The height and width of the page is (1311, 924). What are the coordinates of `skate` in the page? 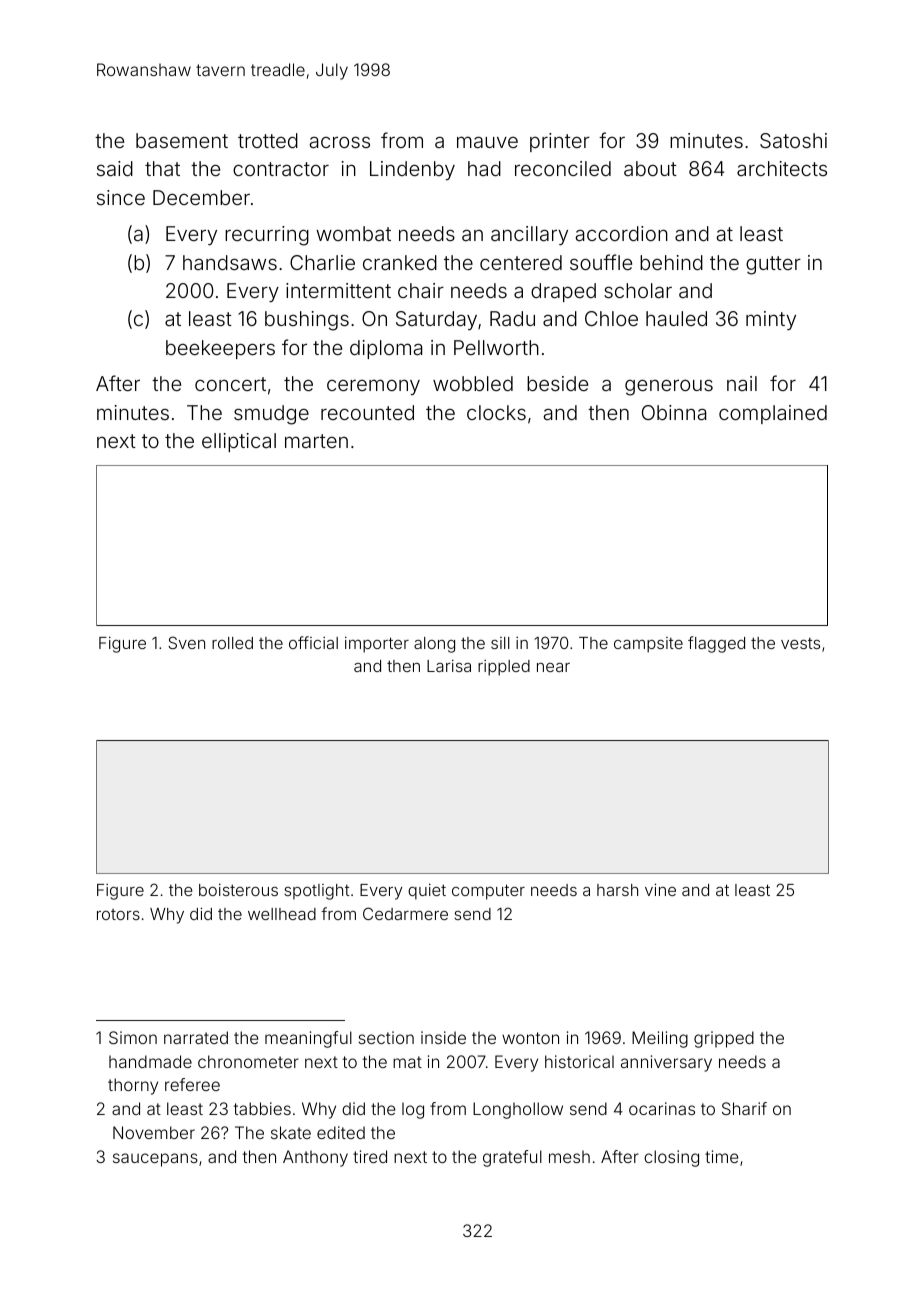 It's located at (291, 1132).
